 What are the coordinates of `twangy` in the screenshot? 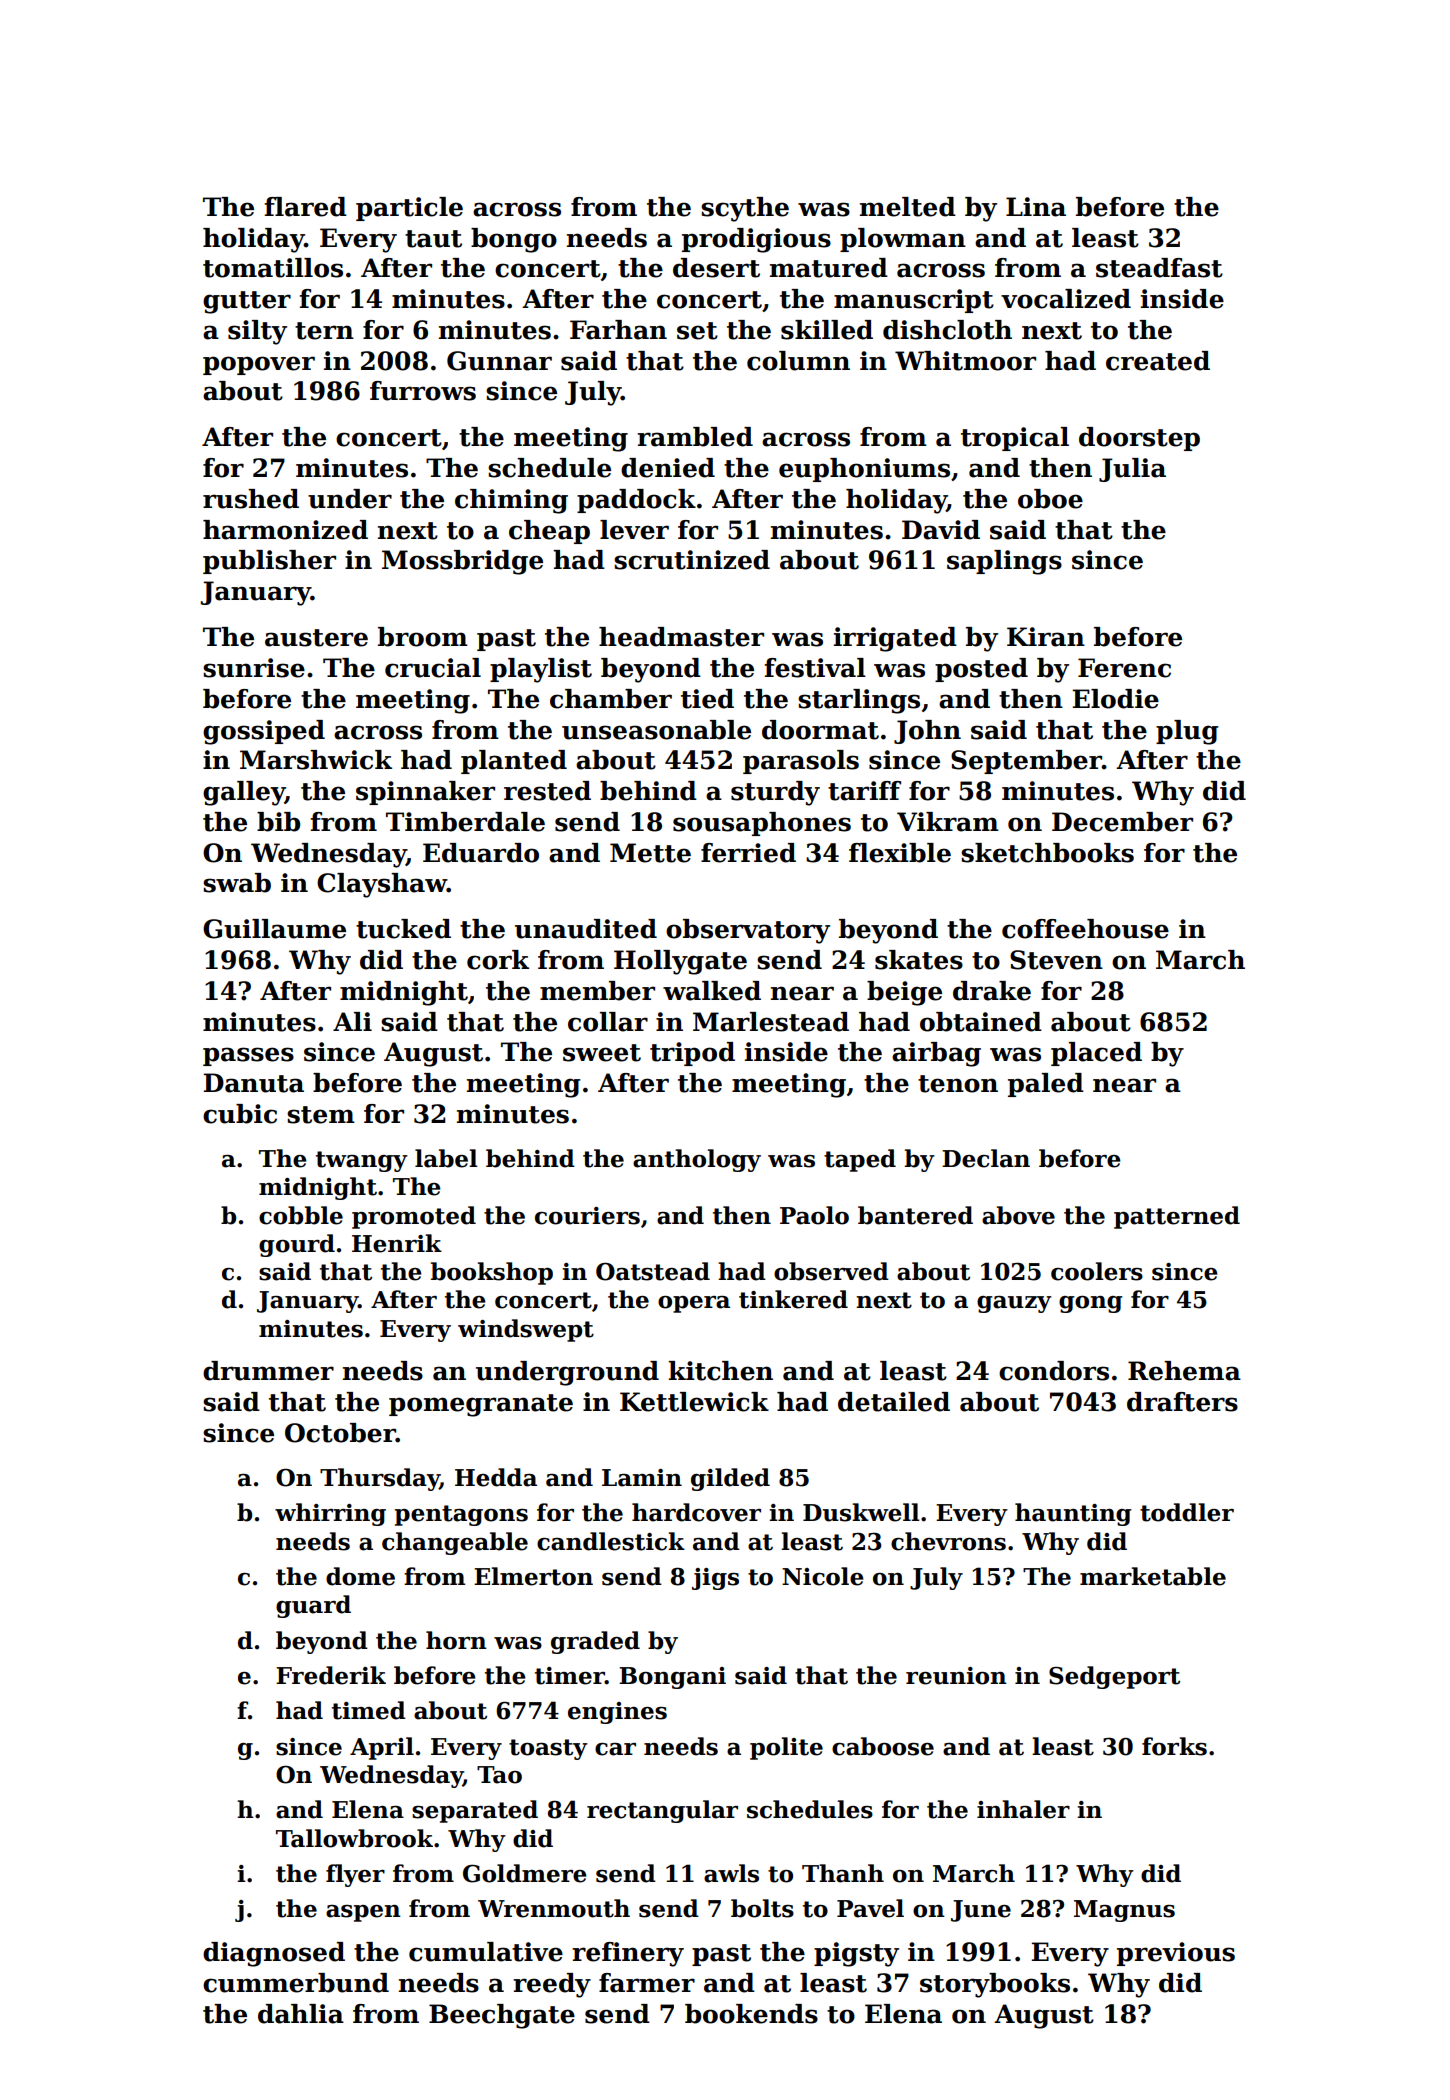 It's located at (362, 1161).
